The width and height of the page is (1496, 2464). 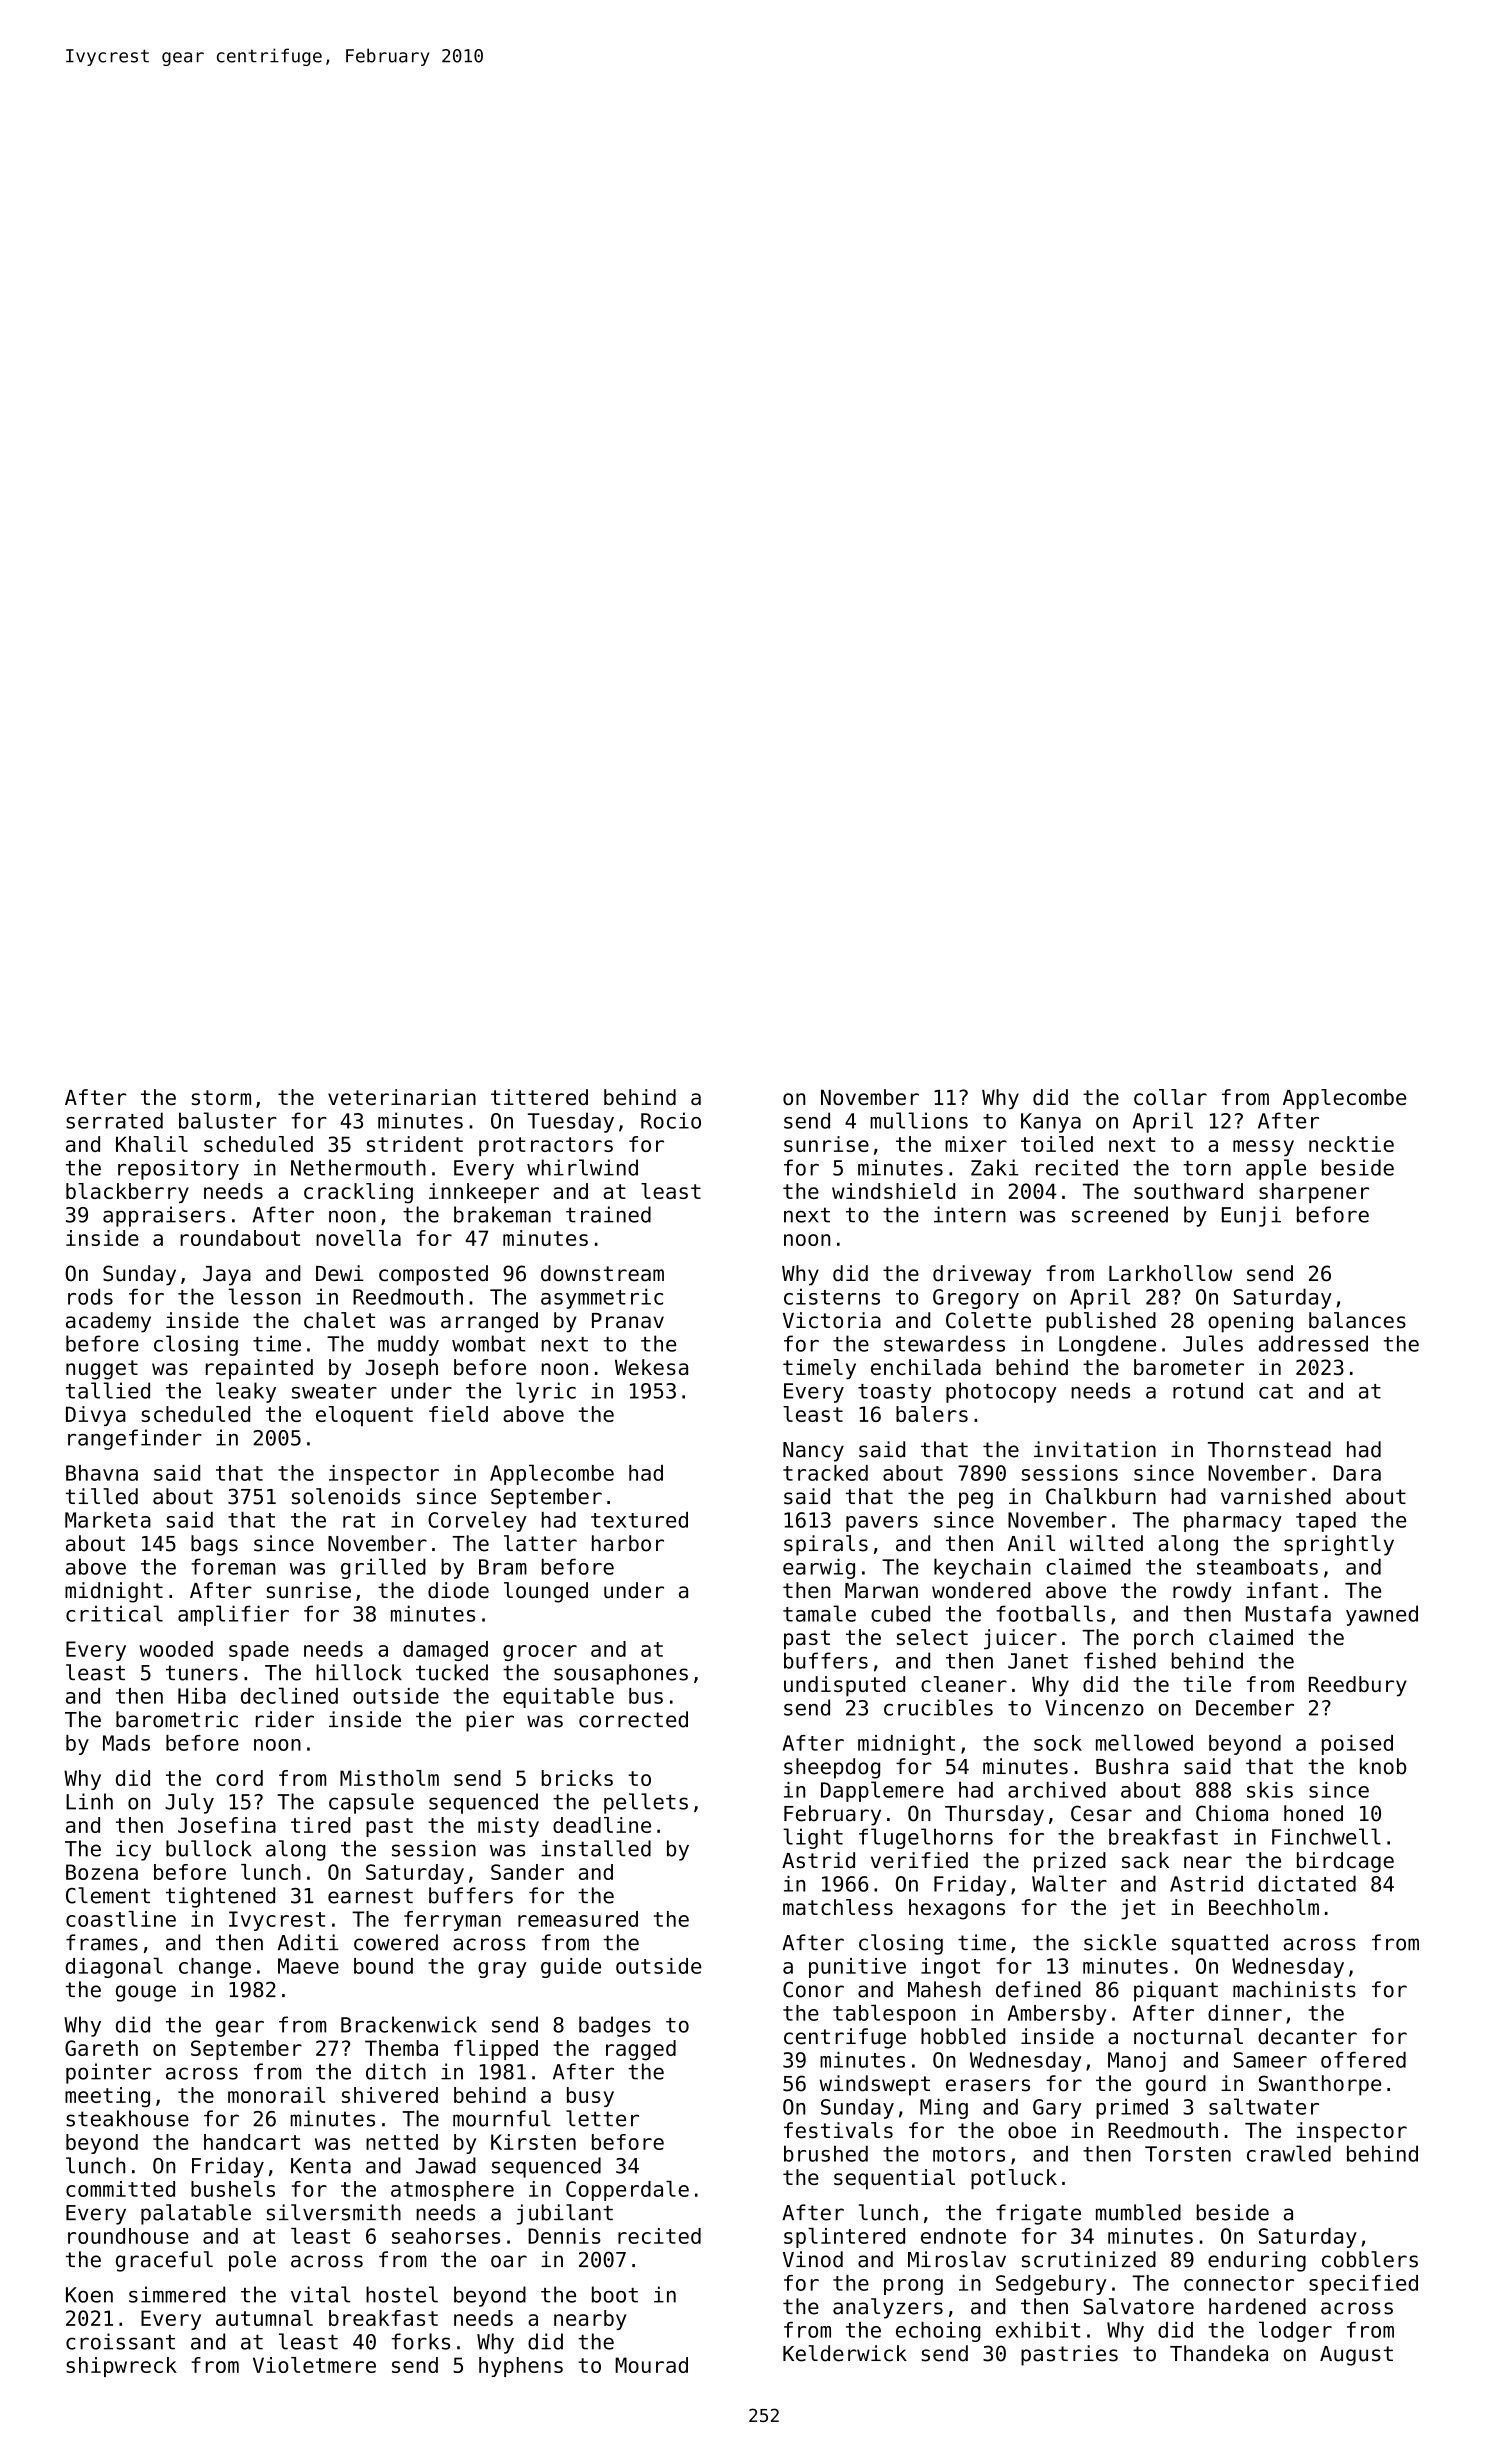 I want to click on sharpener, so click(x=1314, y=1193).
